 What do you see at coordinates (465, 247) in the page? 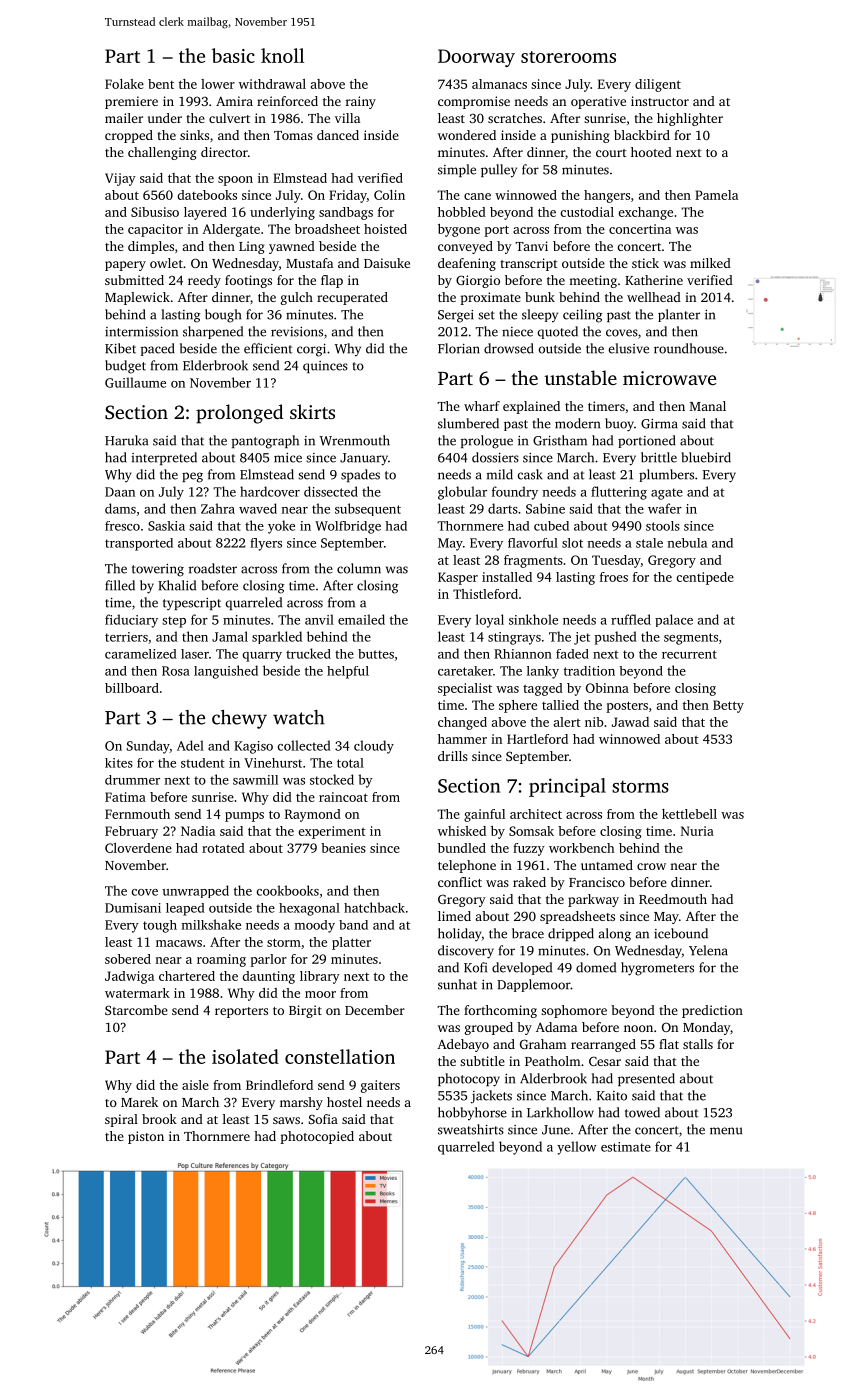
I see `conveyed` at bounding box center [465, 247].
